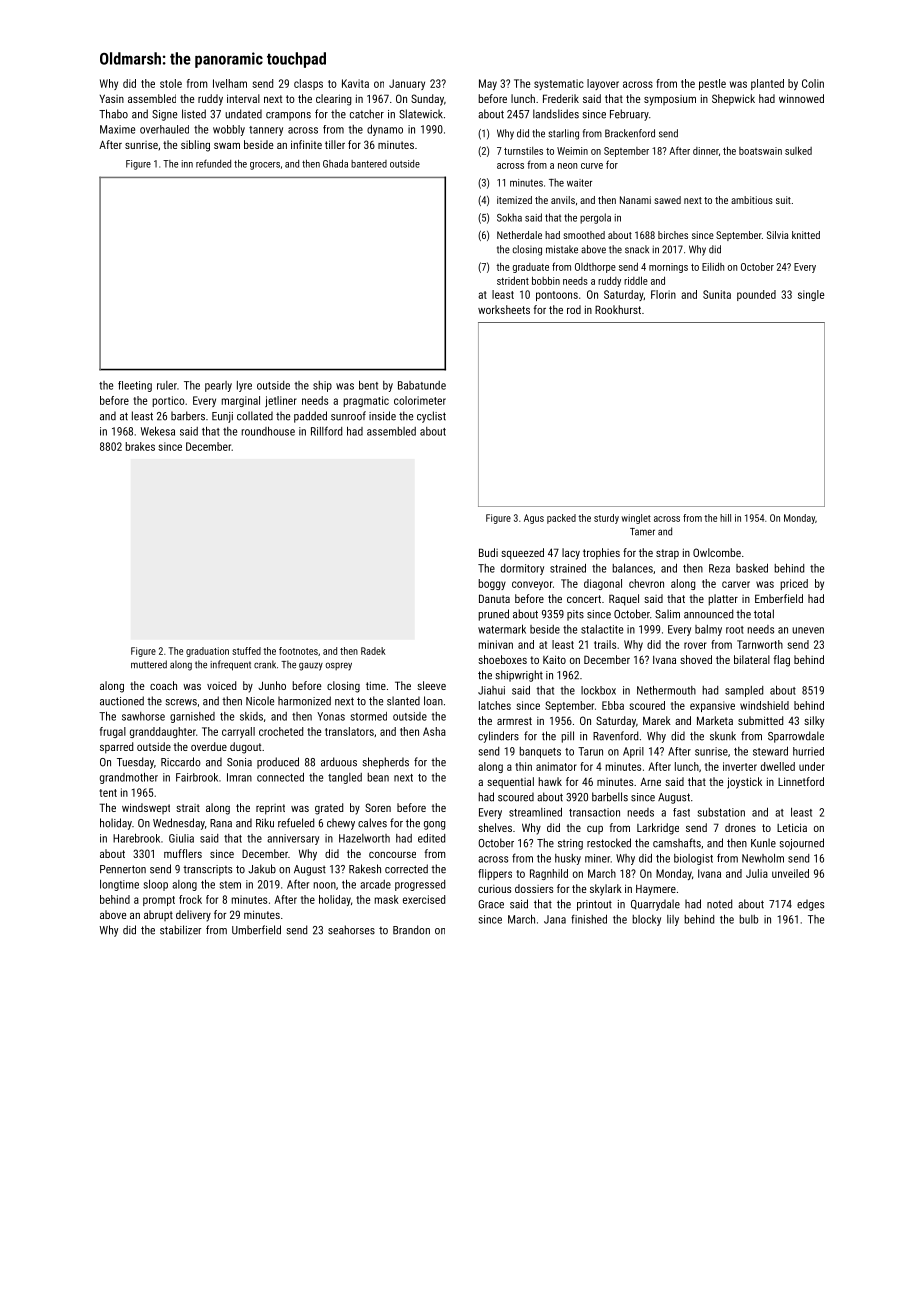  Describe the element at coordinates (167, 385) in the page. I see `ruler` at that location.
